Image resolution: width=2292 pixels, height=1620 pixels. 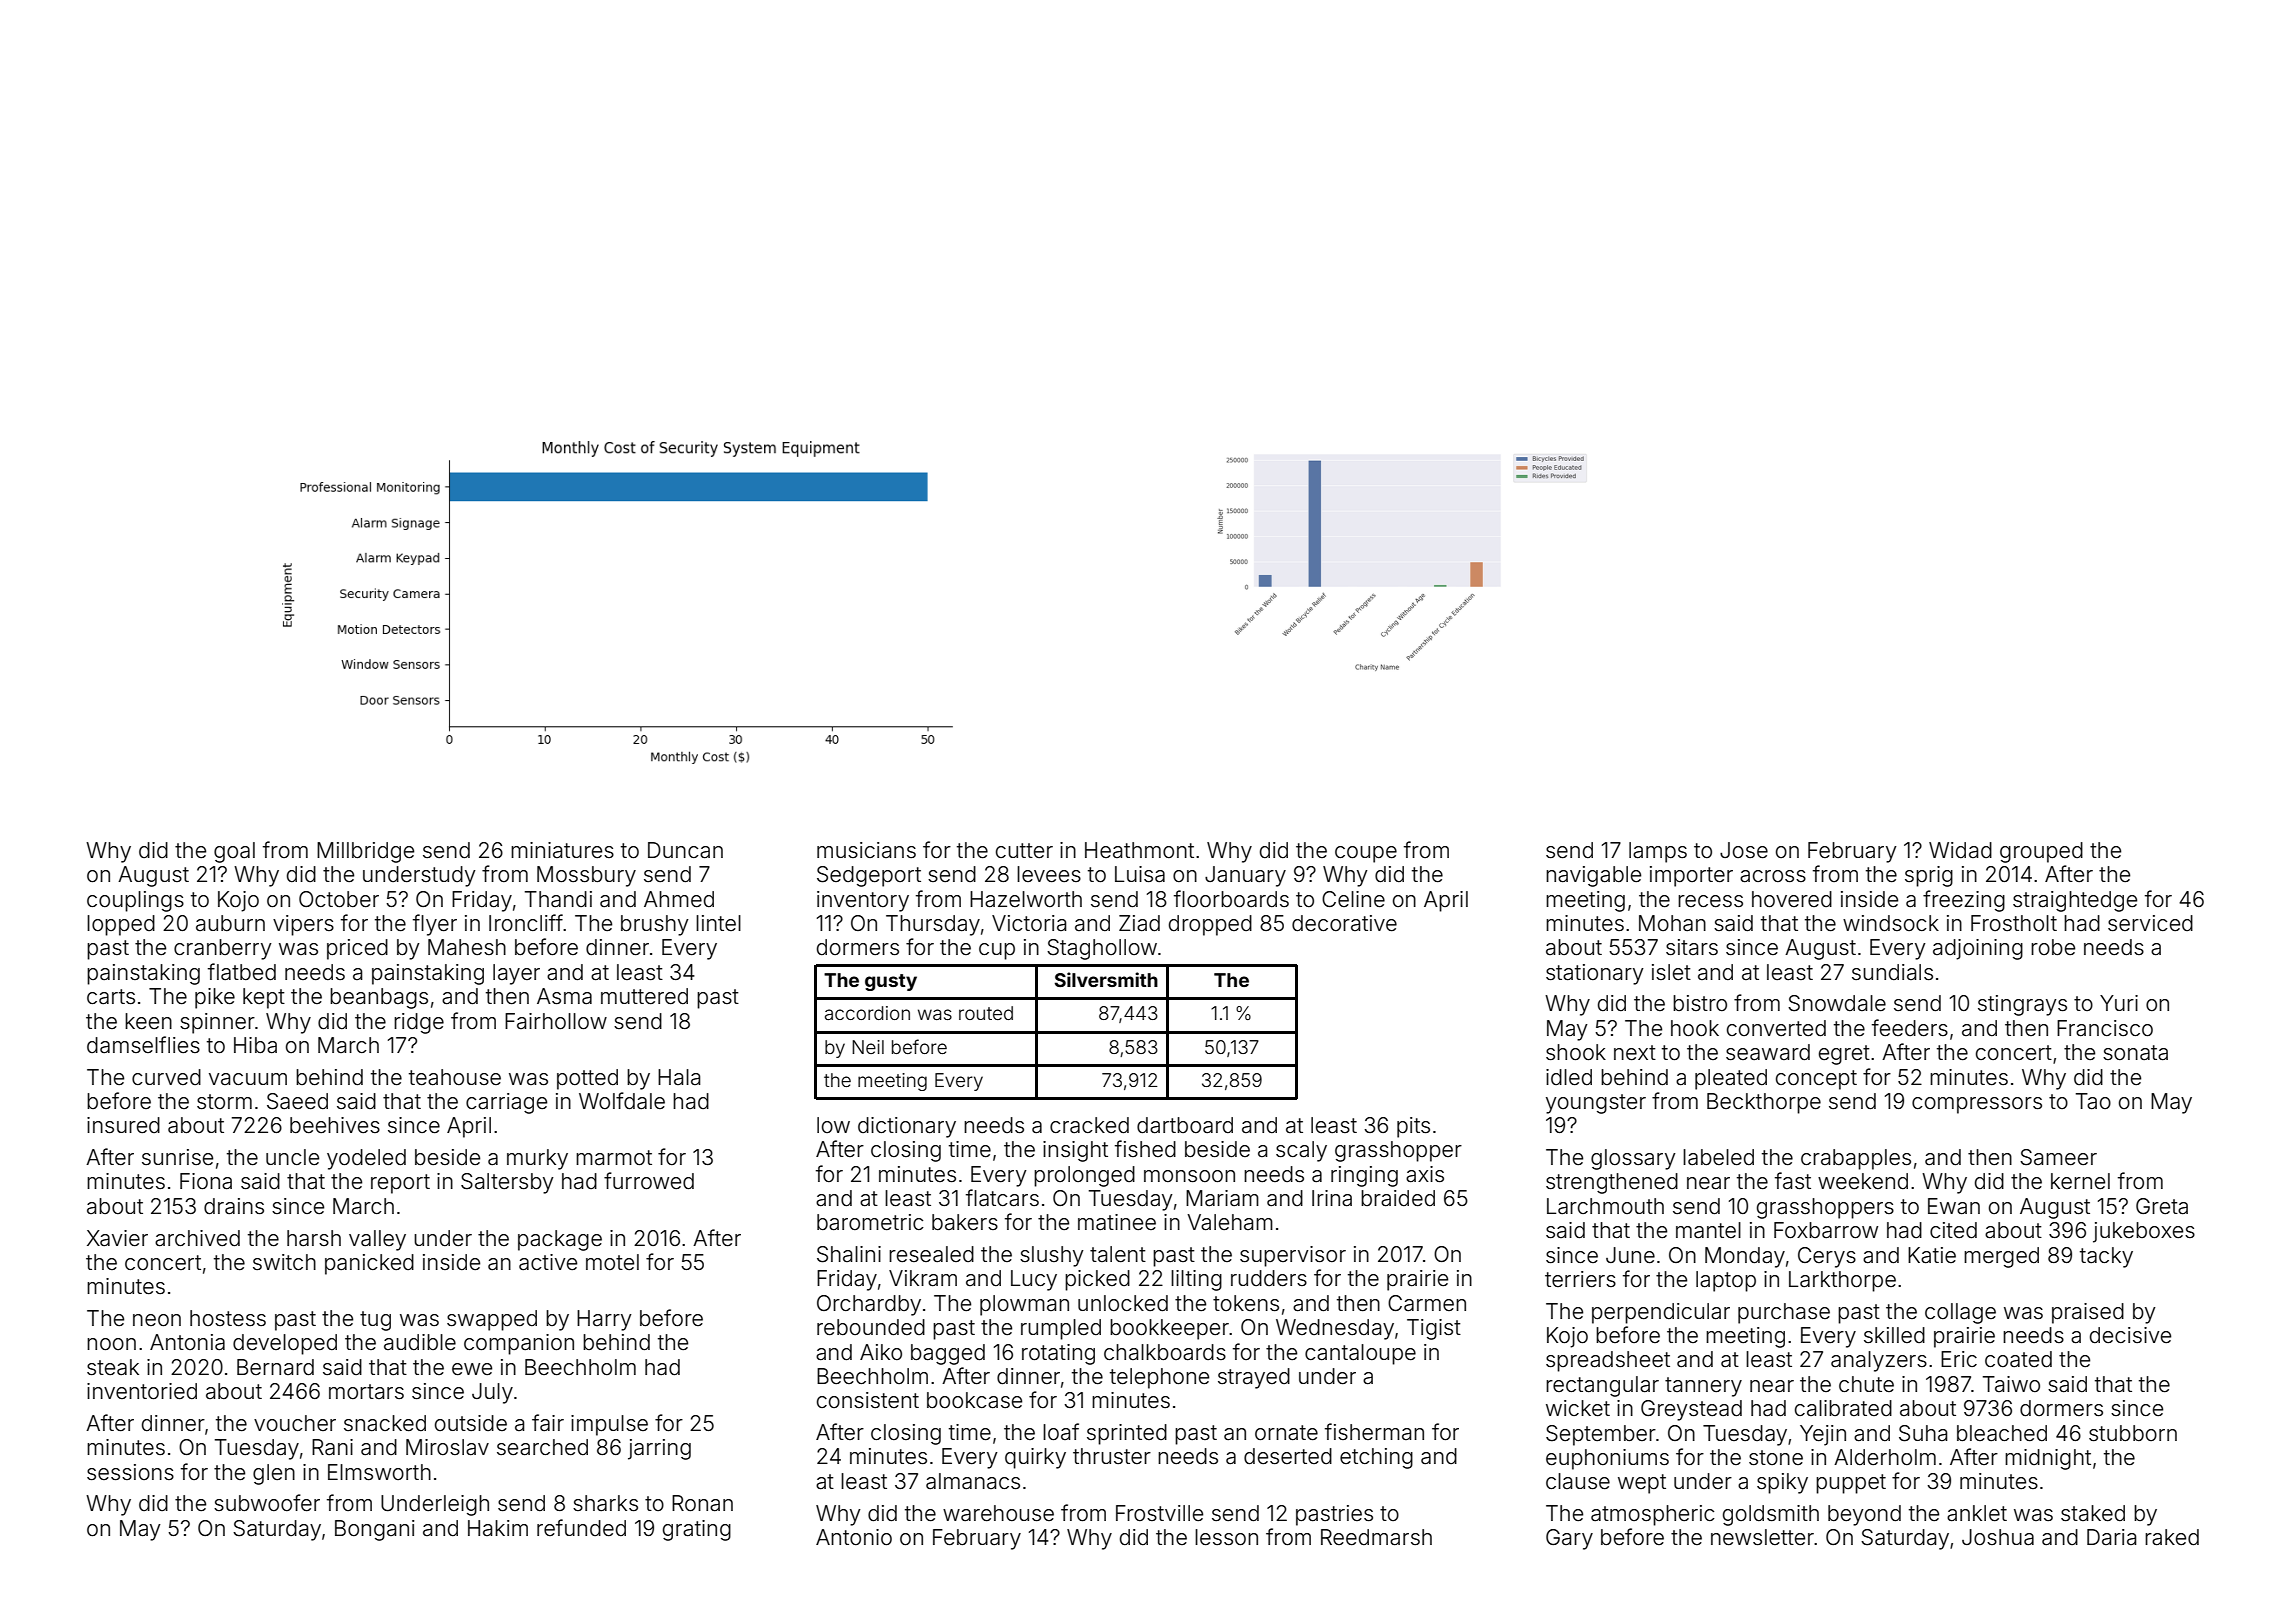 What do you see at coordinates (854, 1537) in the screenshot?
I see `Antonio` at bounding box center [854, 1537].
